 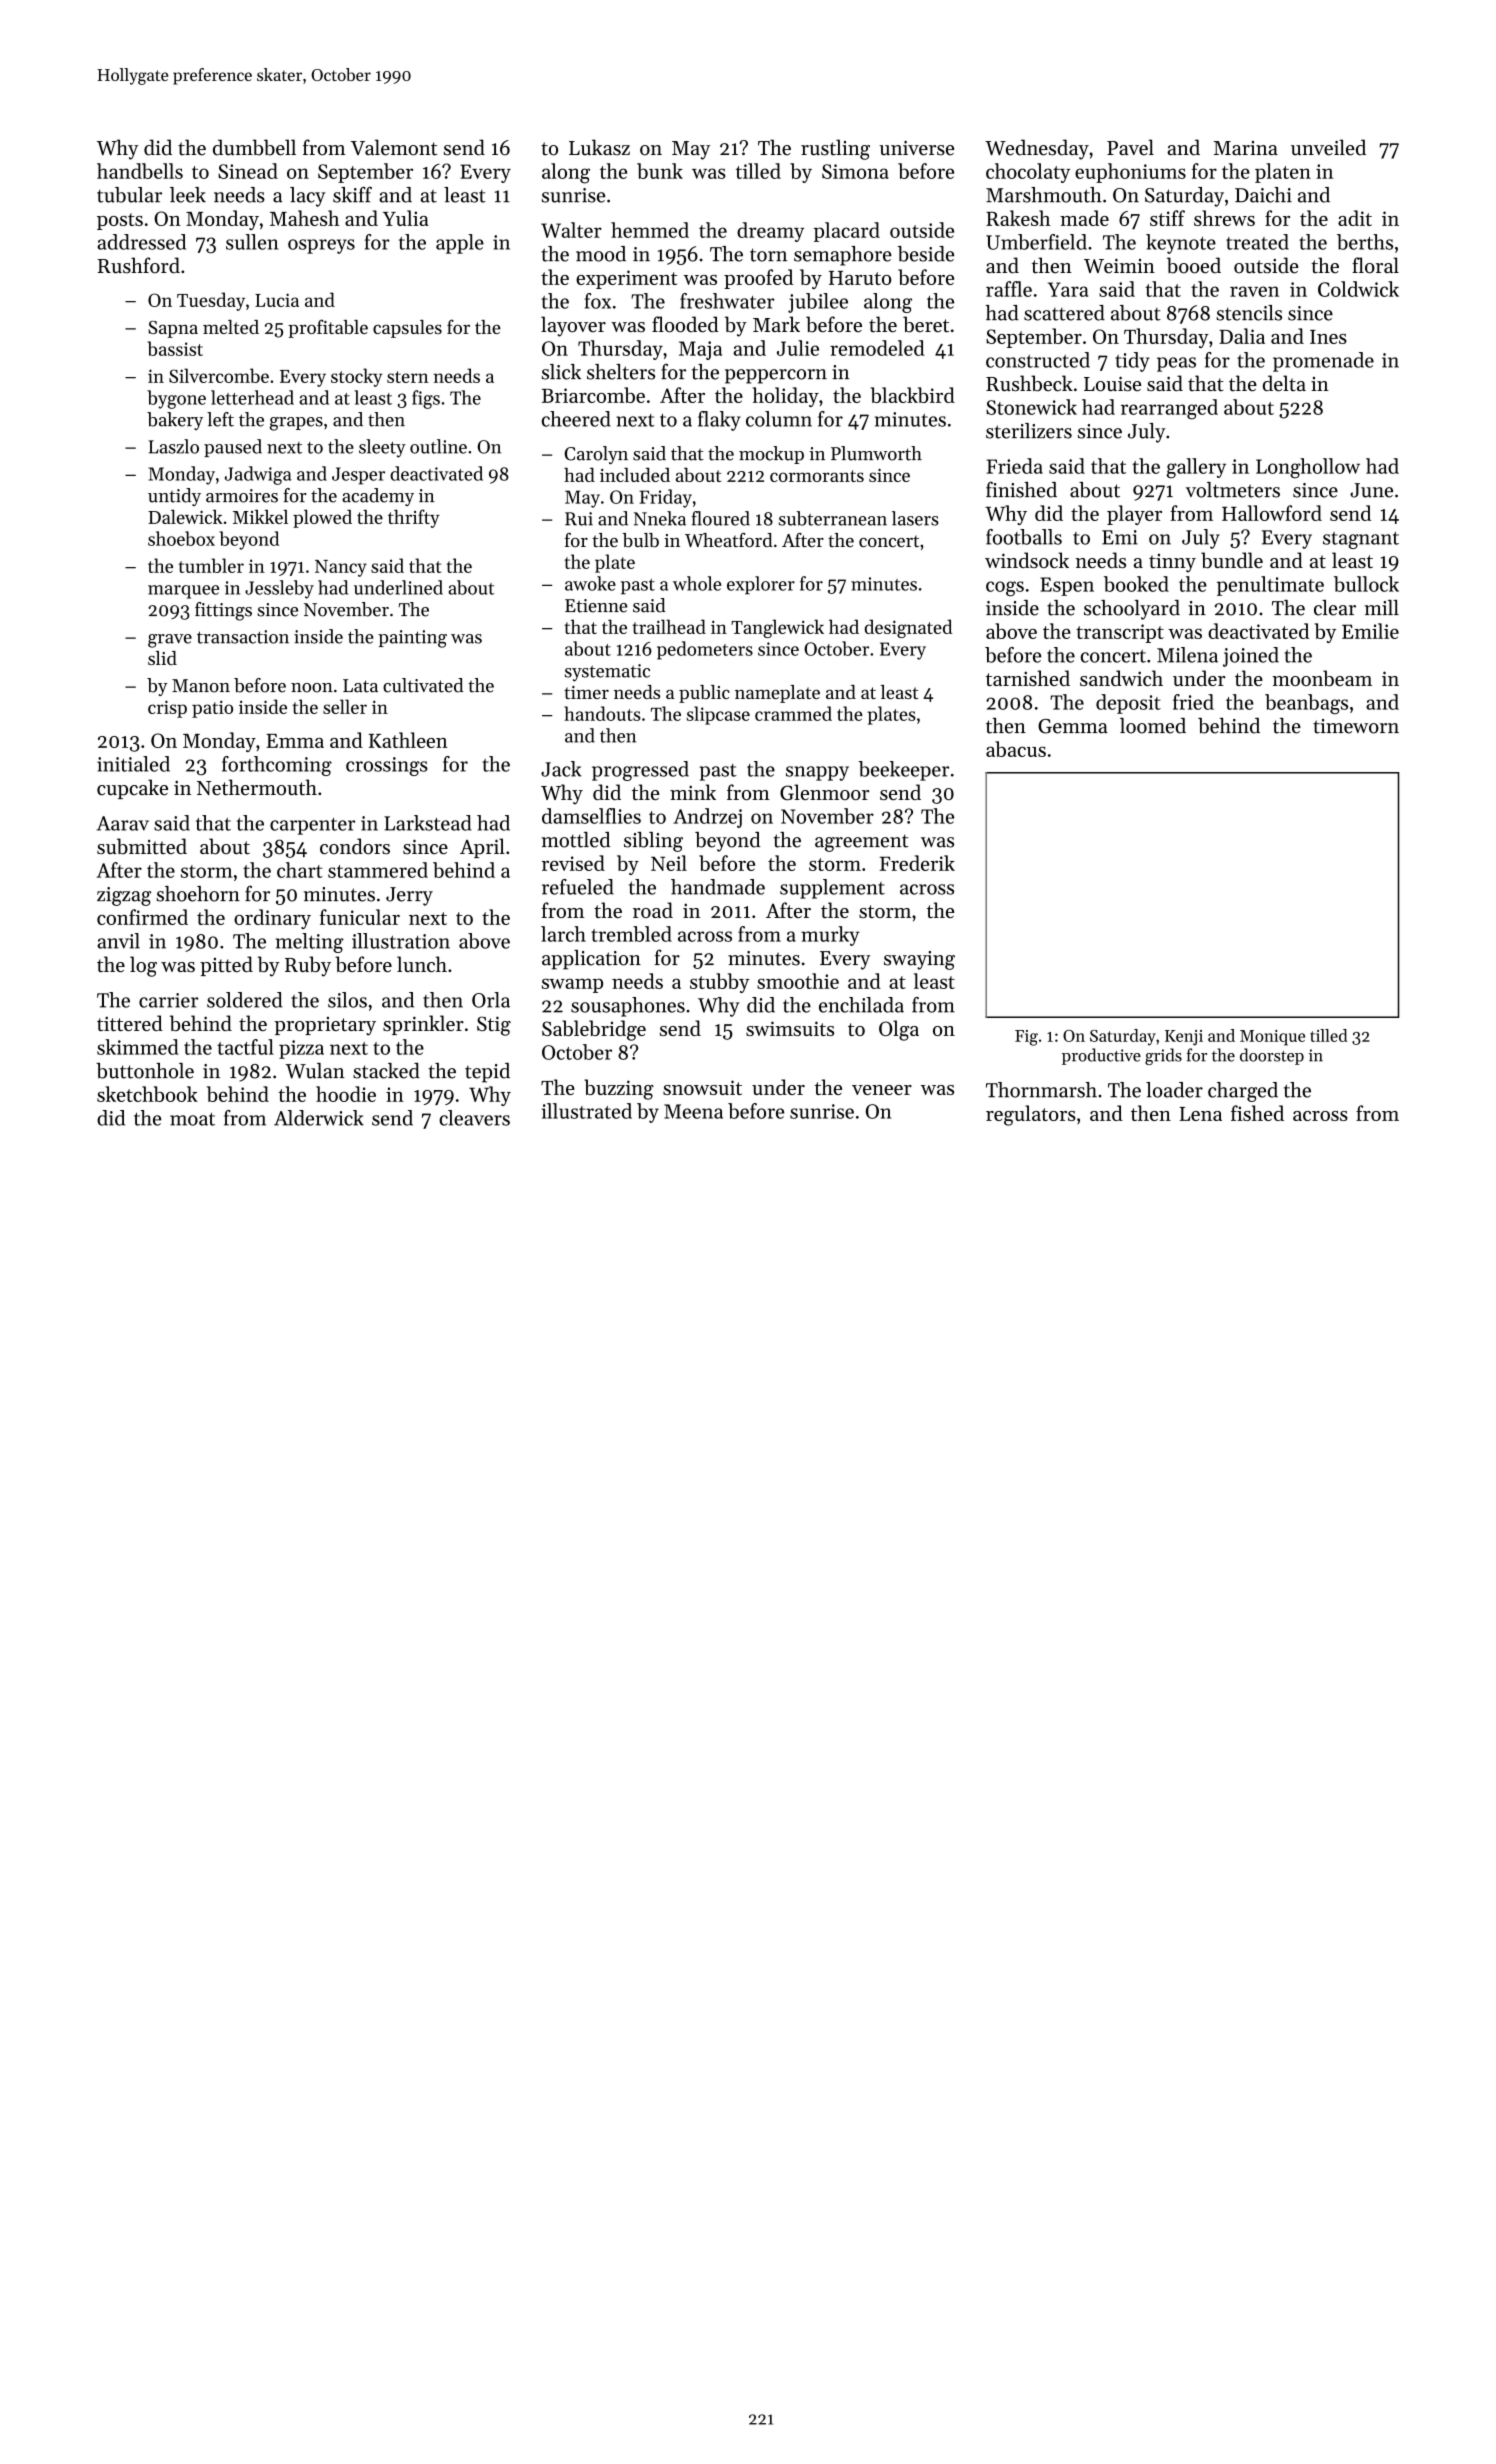 What do you see at coordinates (576, 419) in the screenshot?
I see `cheered` at bounding box center [576, 419].
